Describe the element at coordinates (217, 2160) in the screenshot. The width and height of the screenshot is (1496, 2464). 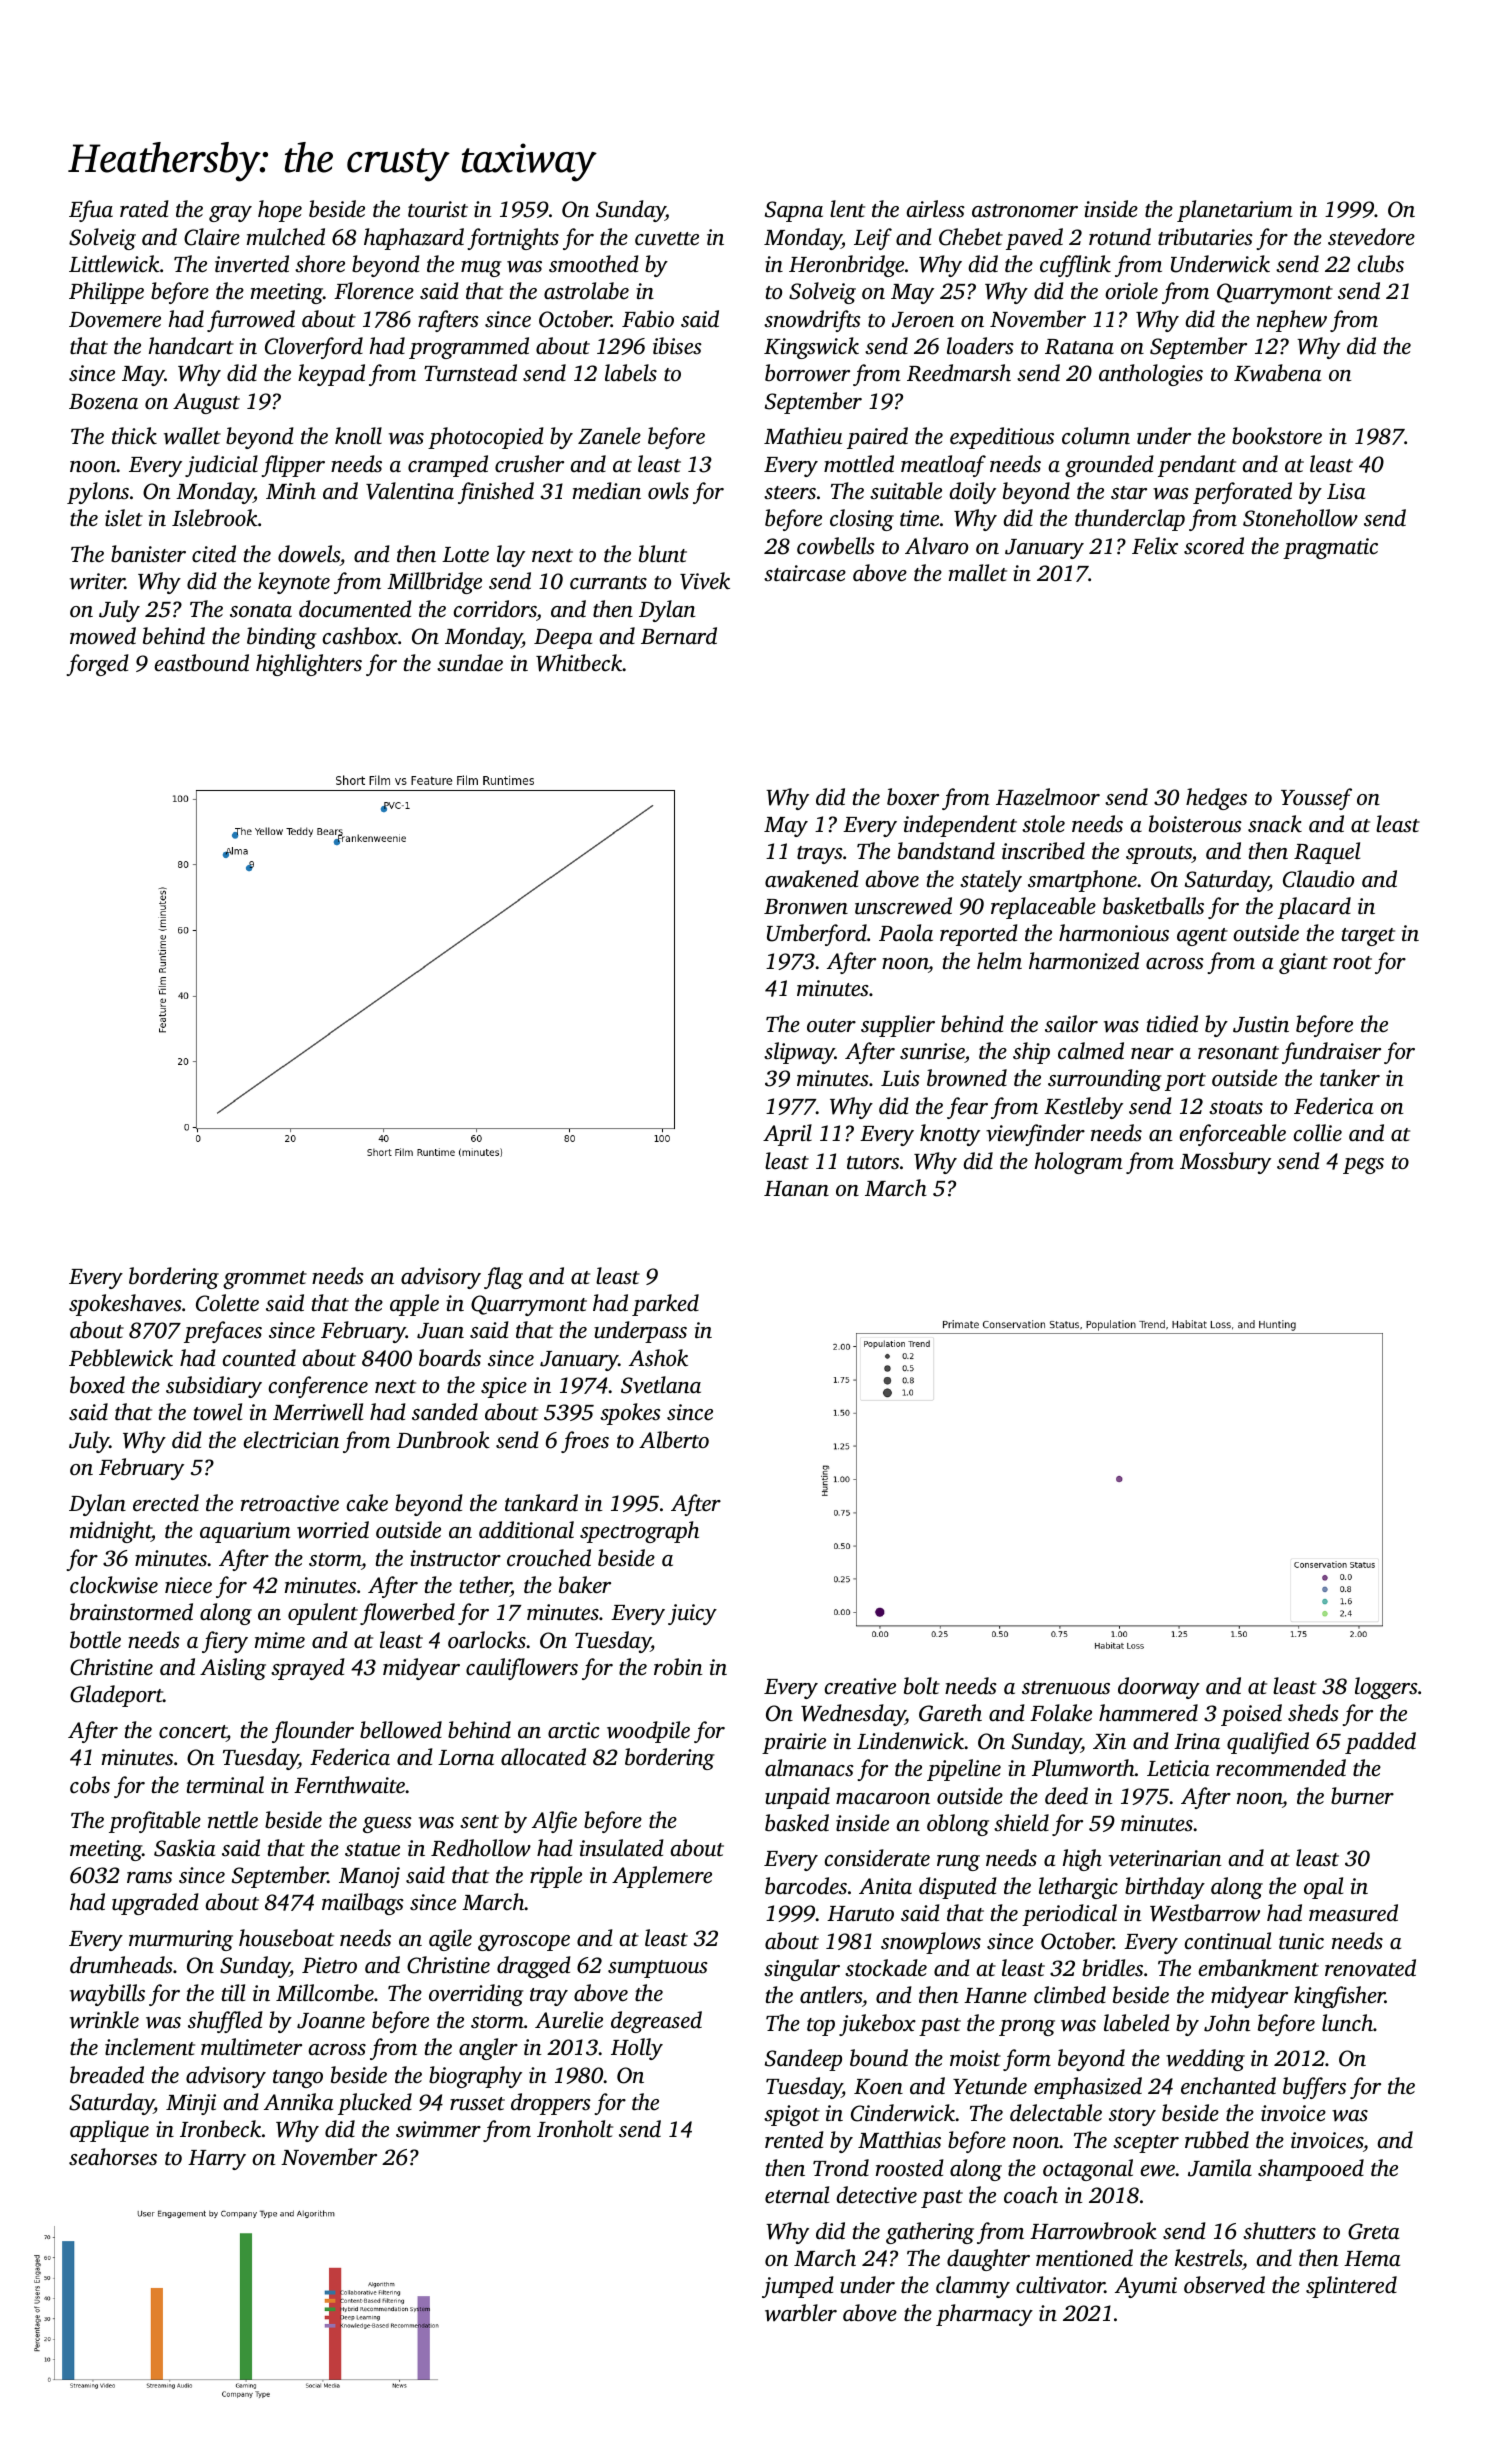
I see `Harry` at that location.
